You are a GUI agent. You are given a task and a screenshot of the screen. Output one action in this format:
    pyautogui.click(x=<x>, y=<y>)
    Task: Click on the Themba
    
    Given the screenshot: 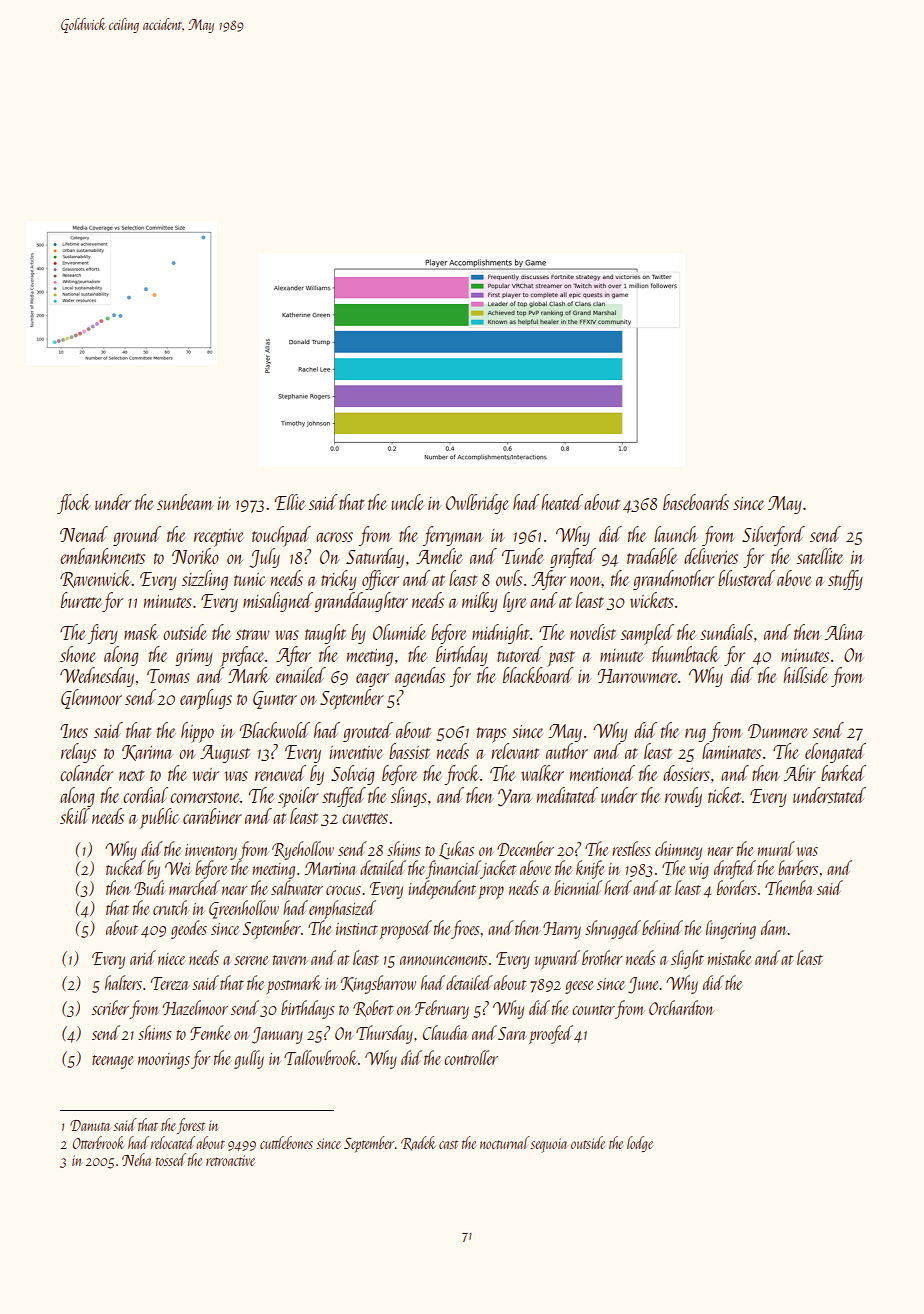 What is the action you would take?
    pyautogui.click(x=789, y=887)
